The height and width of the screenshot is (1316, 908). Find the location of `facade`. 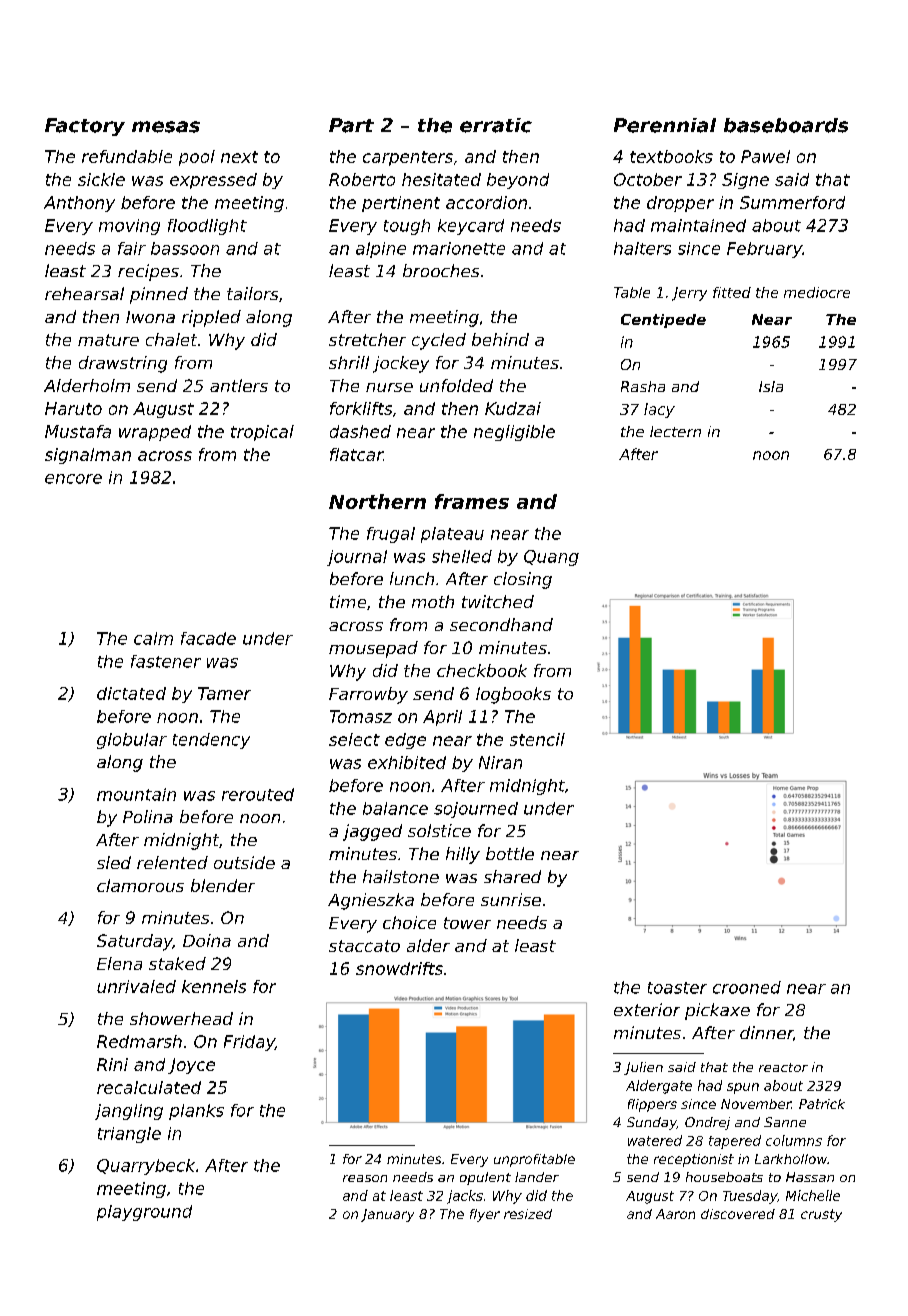

facade is located at coordinates (208, 638).
